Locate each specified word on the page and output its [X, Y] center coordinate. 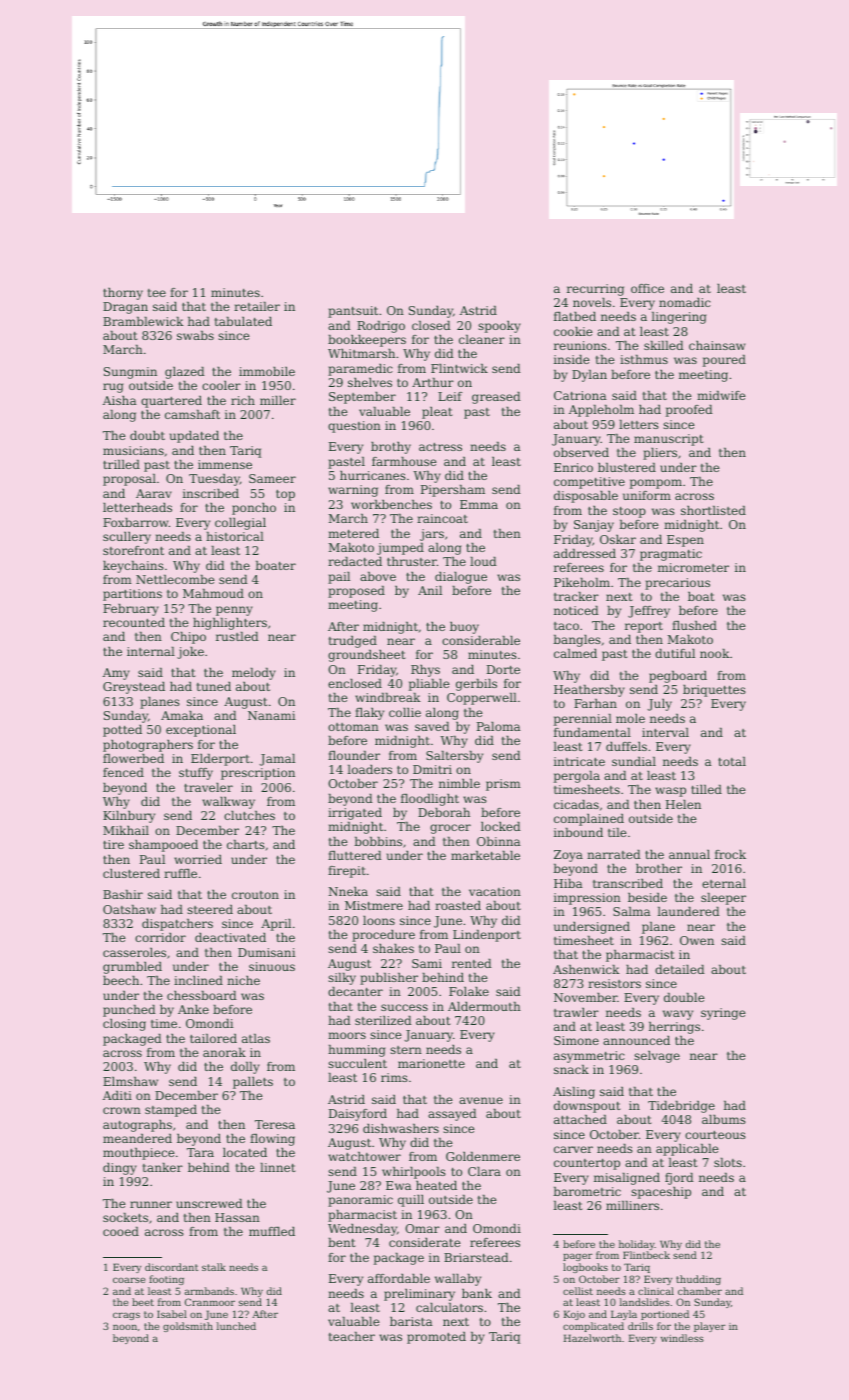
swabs [195, 335]
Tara [200, 1152]
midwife [721, 395]
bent [341, 1242]
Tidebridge [681, 1107]
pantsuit [353, 312]
